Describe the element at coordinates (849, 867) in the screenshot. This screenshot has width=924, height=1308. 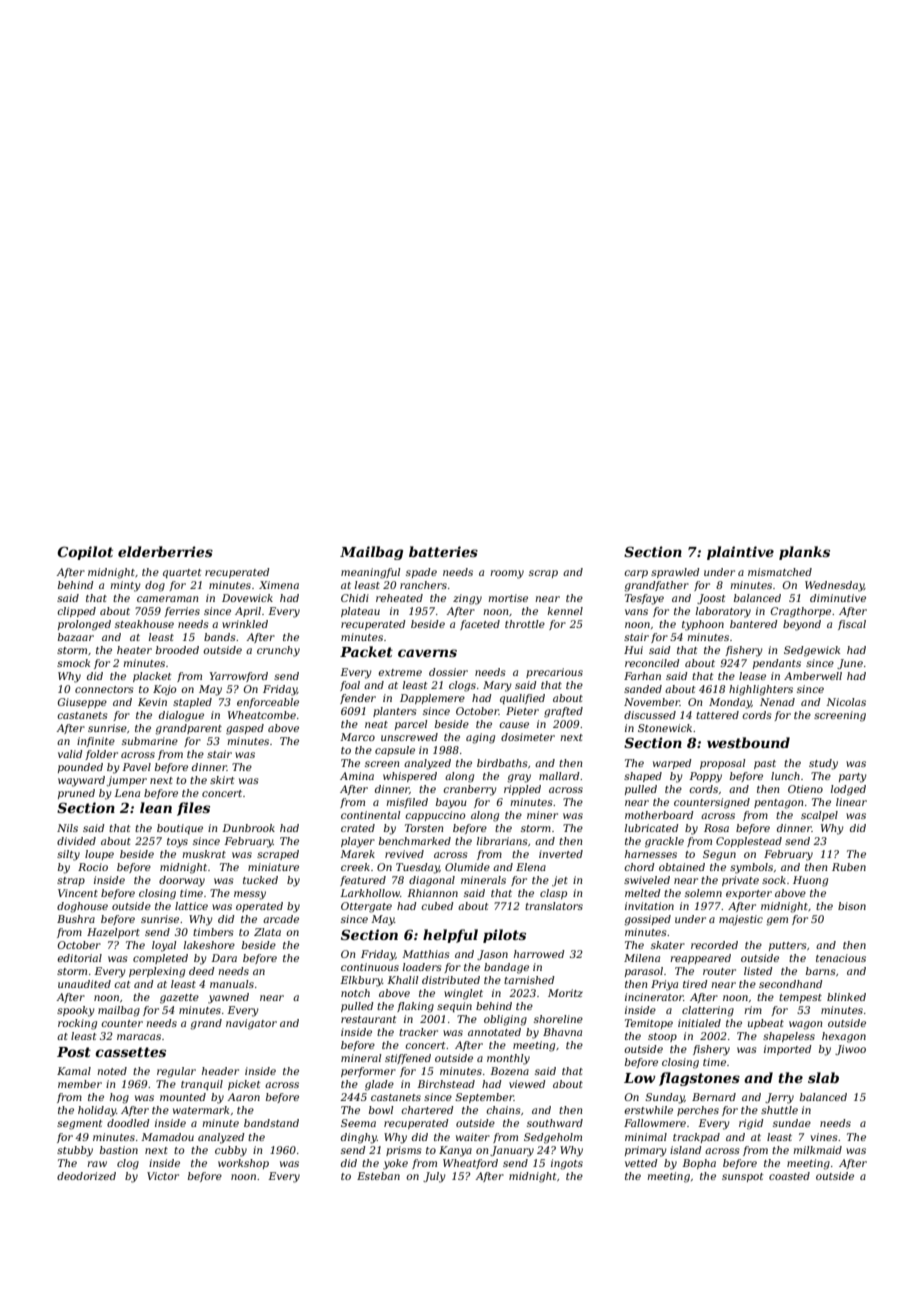
I see `Ruben` at that location.
